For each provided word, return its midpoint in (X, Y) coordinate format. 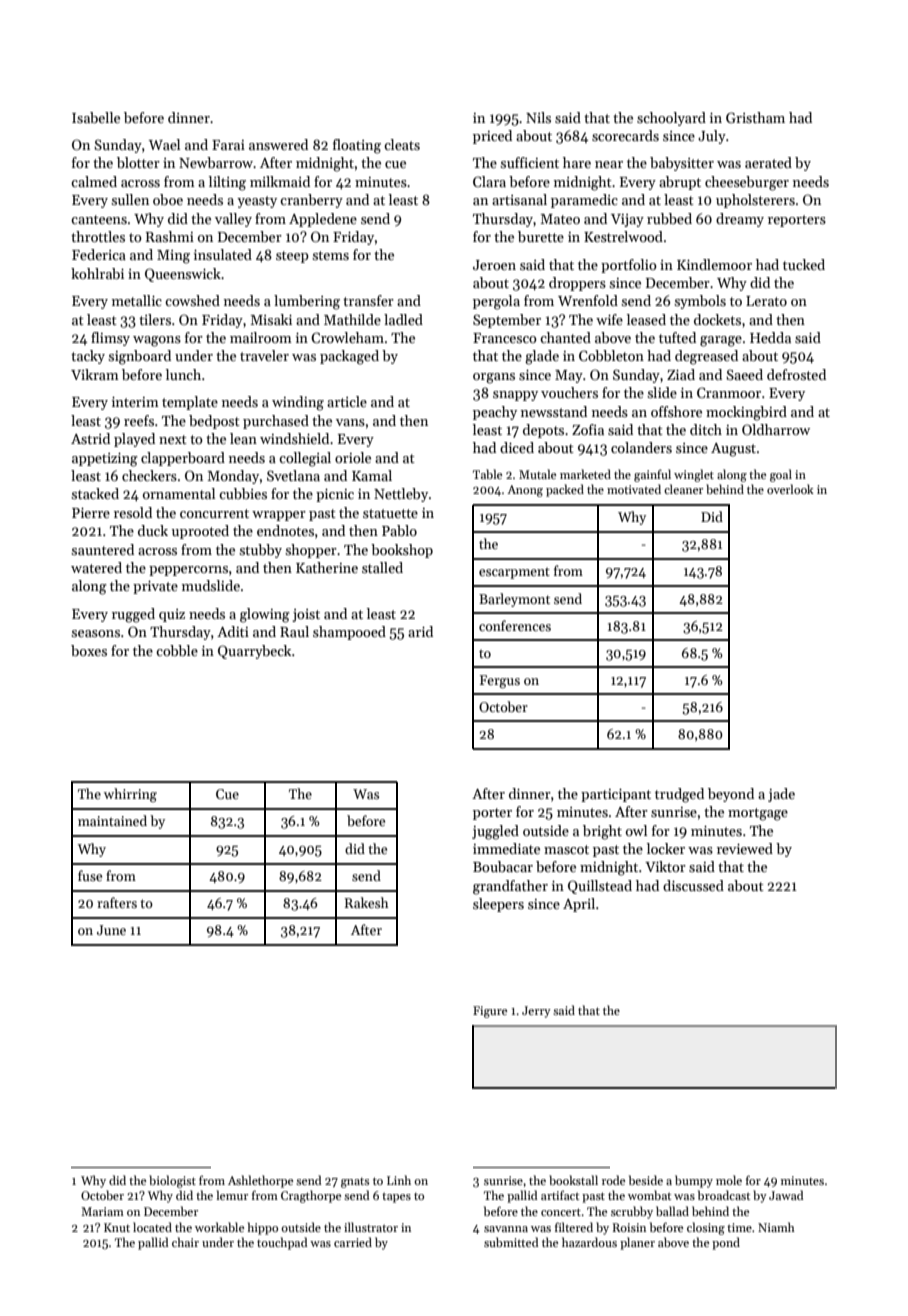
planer (637, 1243)
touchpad (282, 1243)
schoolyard (671, 119)
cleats (402, 144)
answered (278, 144)
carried (353, 1242)
